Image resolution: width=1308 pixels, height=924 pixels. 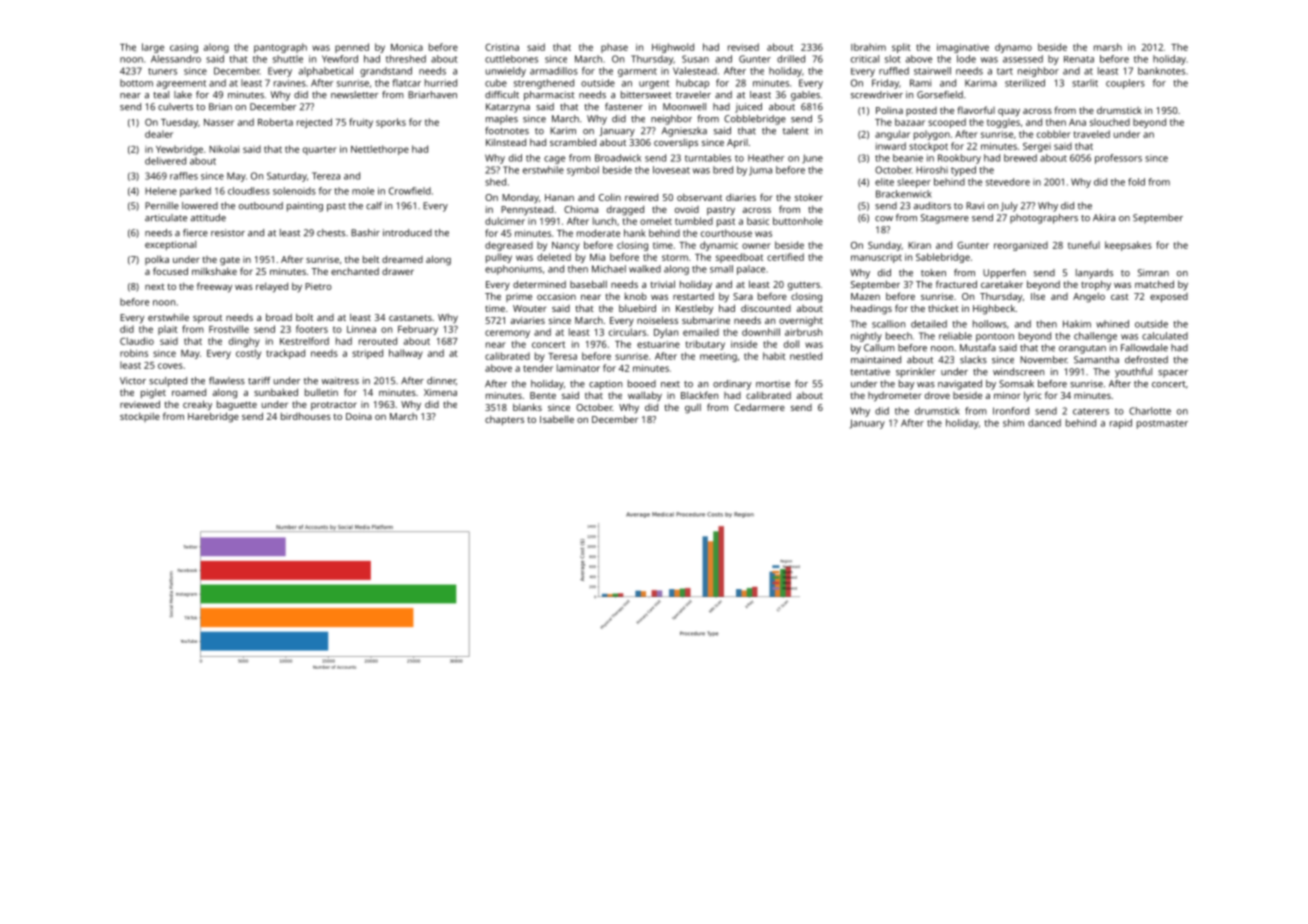 What do you see at coordinates (170, 366) in the screenshot?
I see `coves` at bounding box center [170, 366].
